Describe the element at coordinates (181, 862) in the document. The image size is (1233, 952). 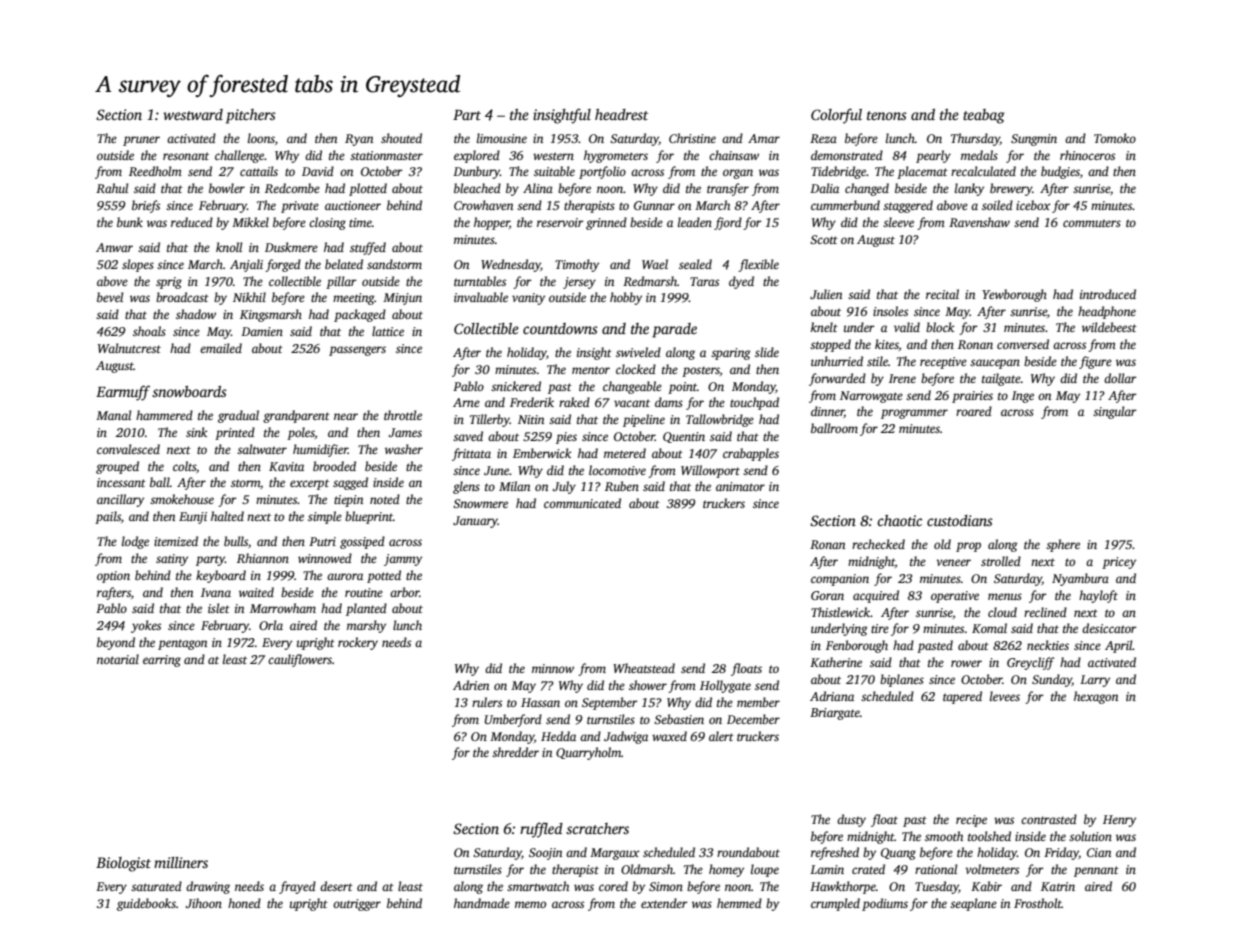
I see `milliners` at that location.
